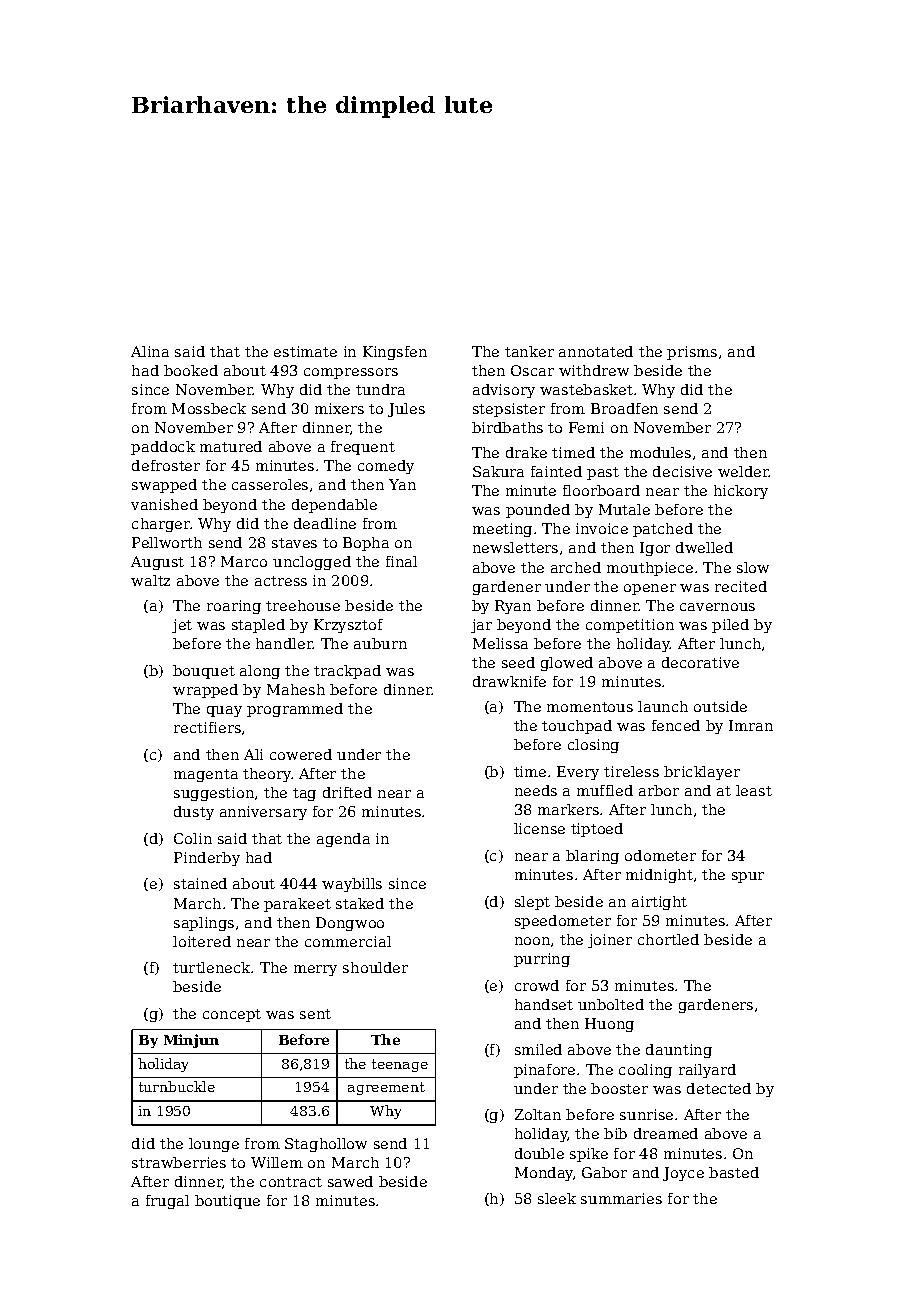 This screenshot has height=1316, width=908. I want to click on matured, so click(231, 446).
